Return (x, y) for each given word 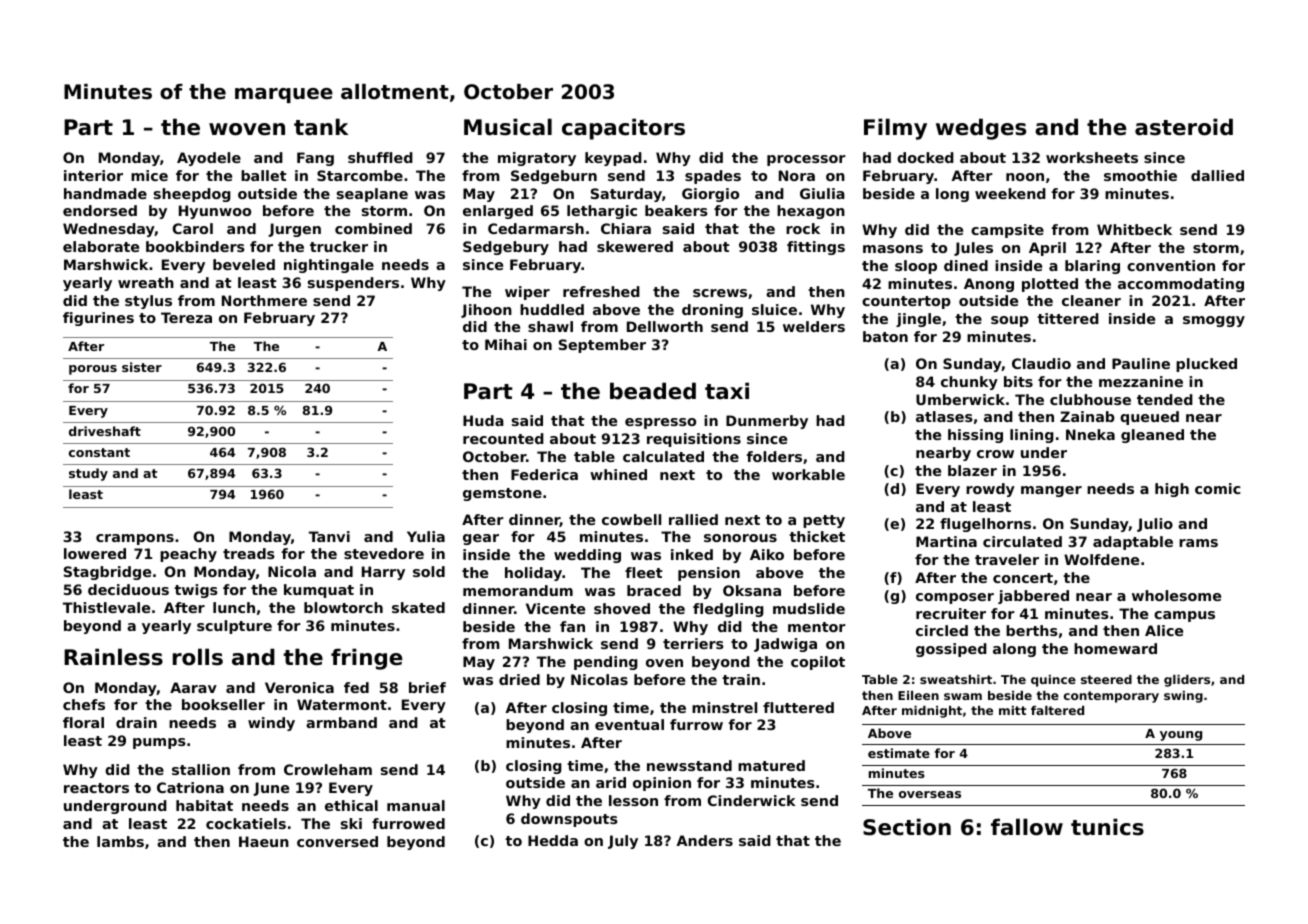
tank (321, 127)
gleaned (1152, 436)
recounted (503, 438)
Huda (483, 420)
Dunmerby (767, 422)
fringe (366, 659)
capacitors (623, 129)
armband (341, 722)
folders (774, 456)
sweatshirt (956, 679)
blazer (972, 470)
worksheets (1092, 157)
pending (606, 663)
